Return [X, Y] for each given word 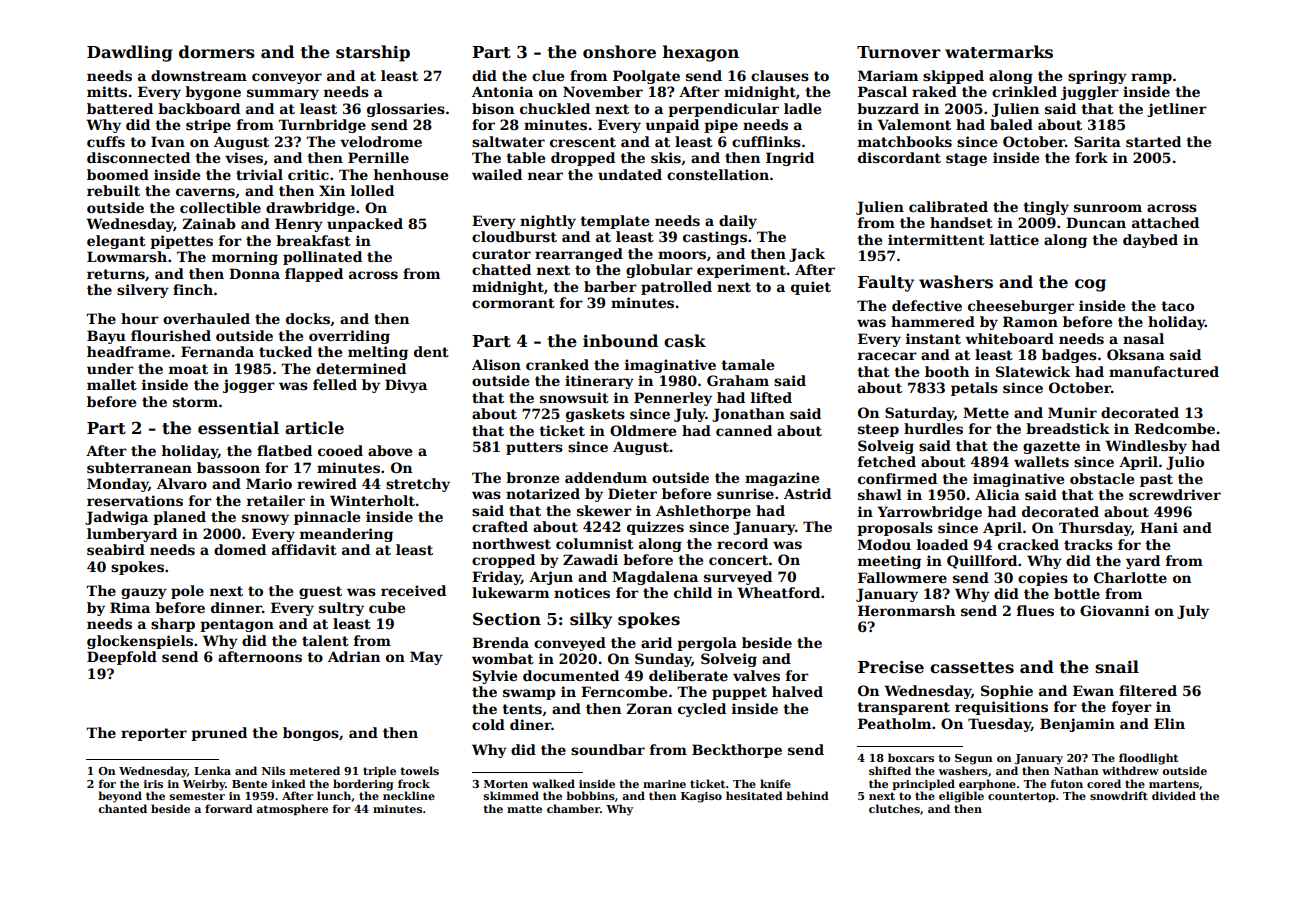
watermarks [999, 52]
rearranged [579, 255]
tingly [1046, 208]
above [390, 450]
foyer [1132, 708]
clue [548, 75]
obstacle [1102, 478]
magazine [782, 479]
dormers [217, 52]
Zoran [649, 708]
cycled [702, 710]
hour [140, 318]
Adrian [354, 656]
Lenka [212, 770]
